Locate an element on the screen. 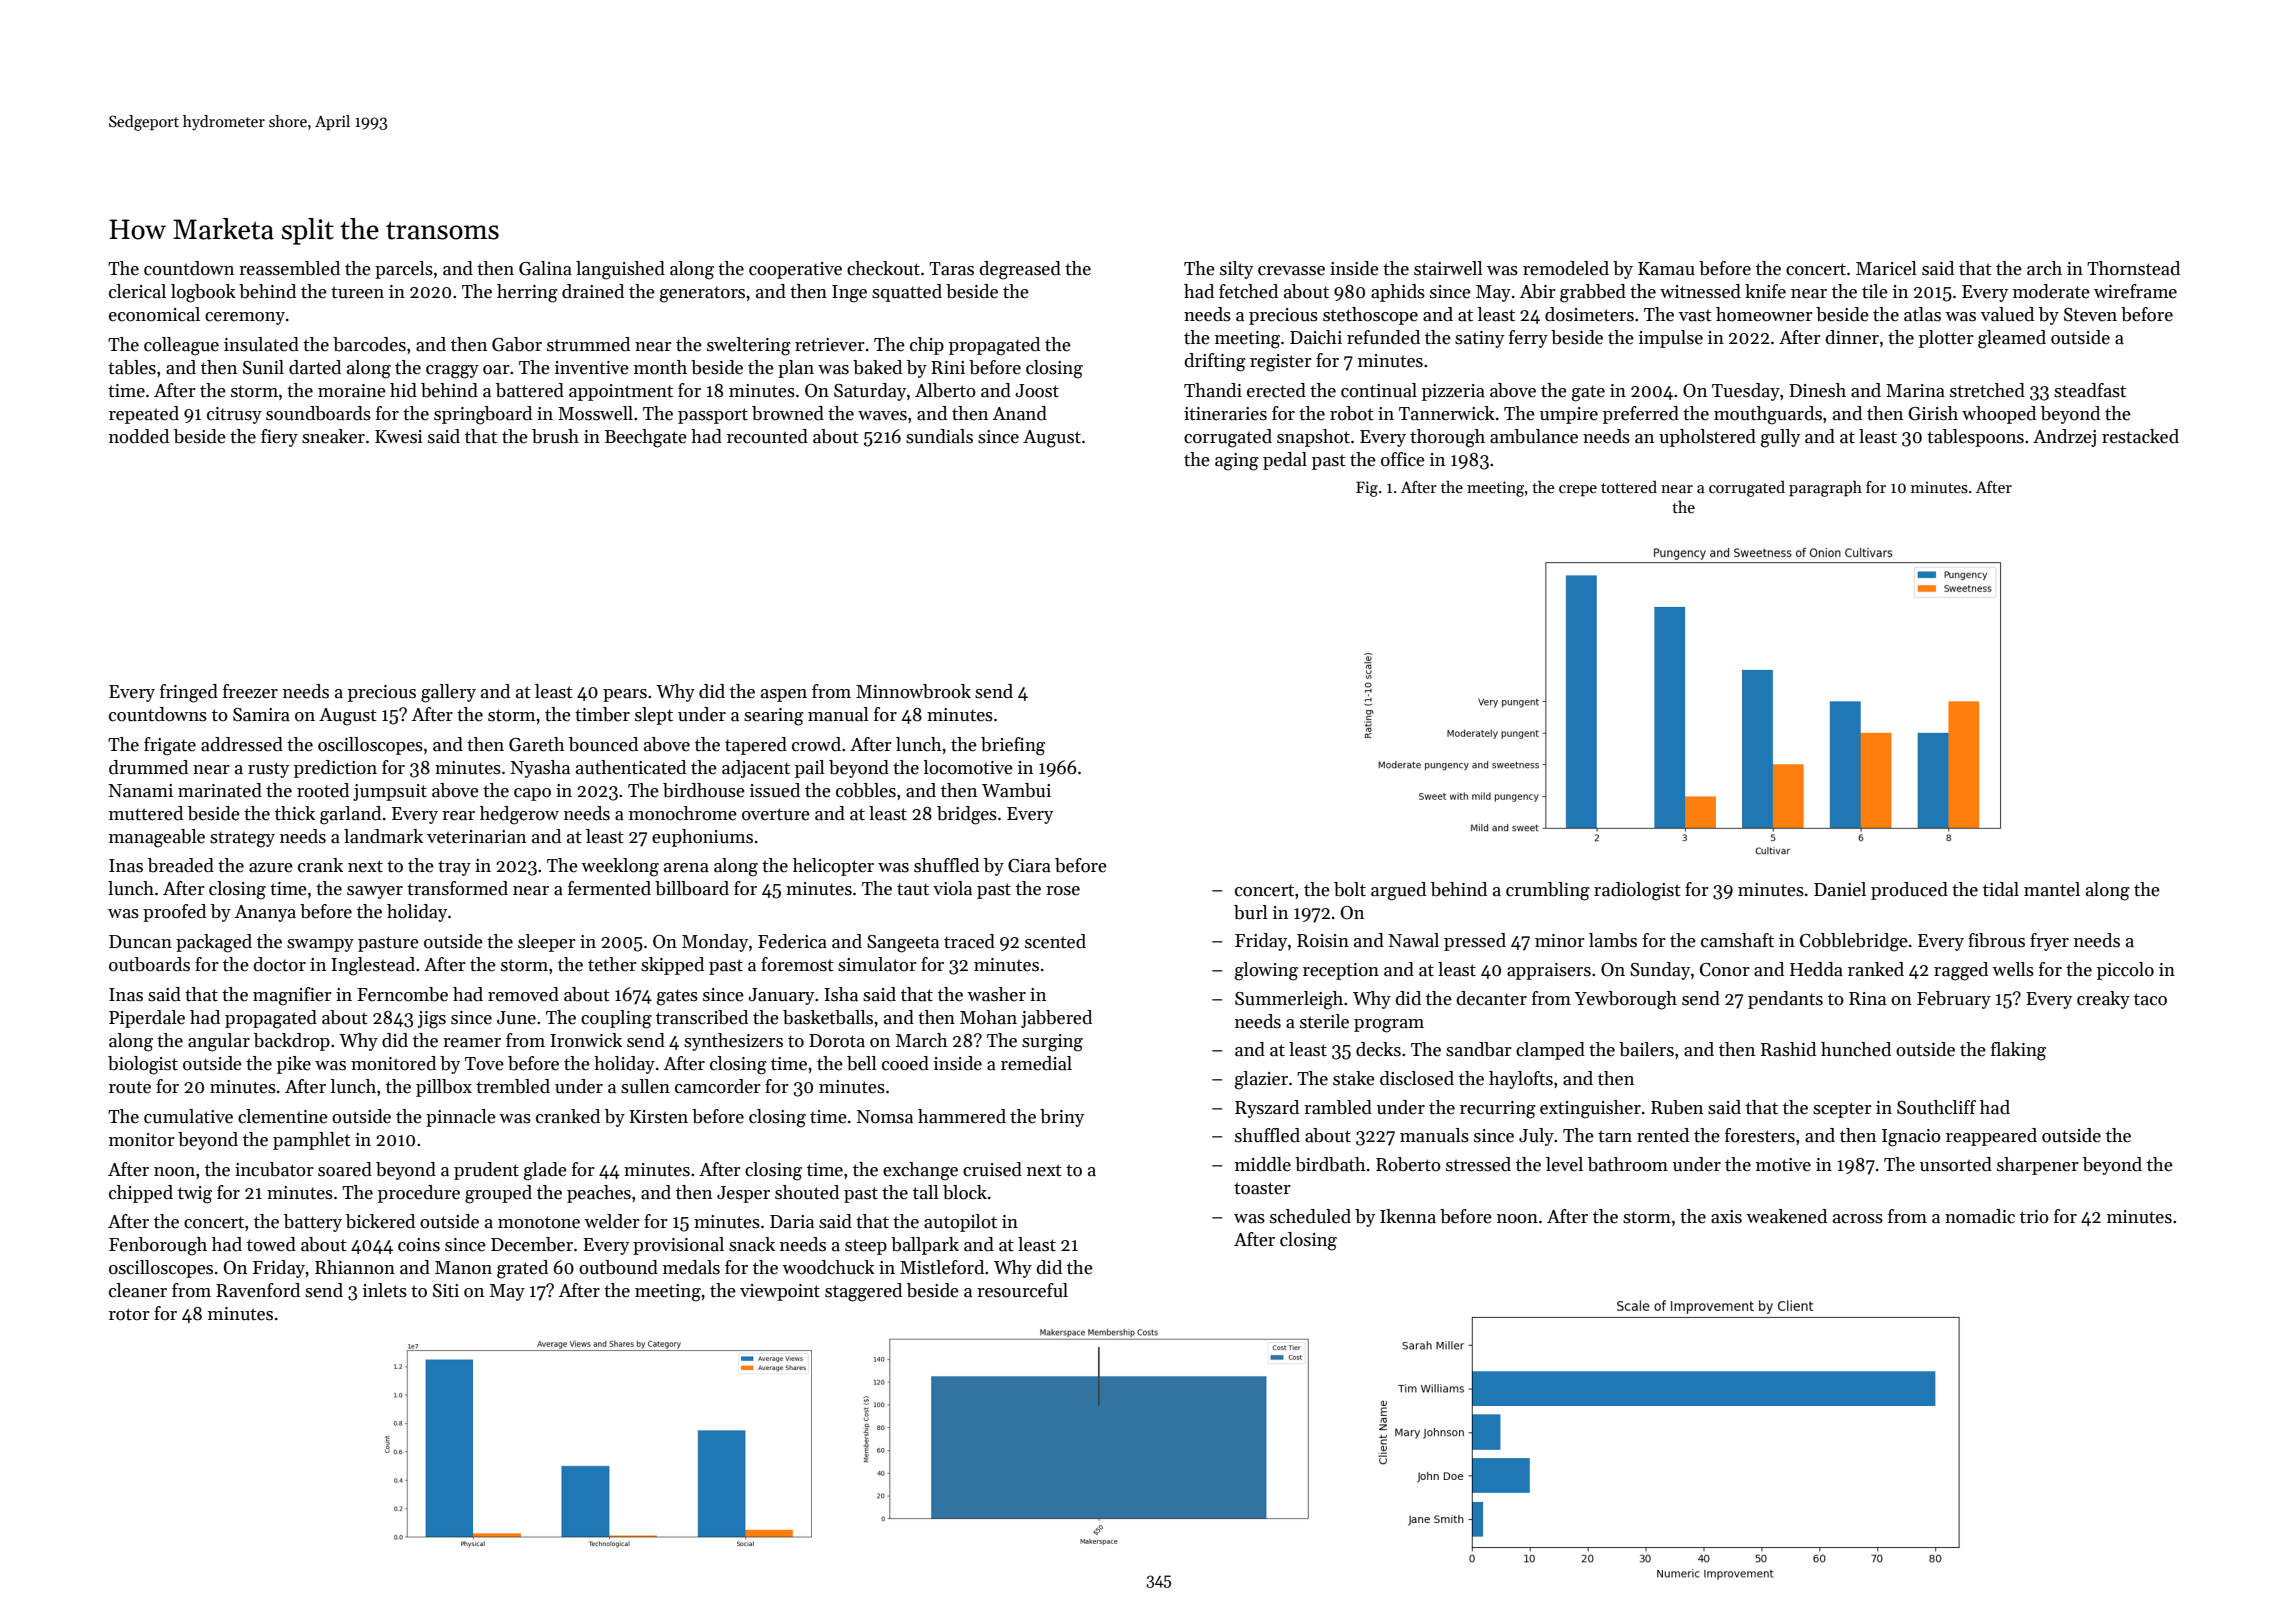 The width and height of the screenshot is (2292, 1620). Thornstead is located at coordinates (2133, 268).
